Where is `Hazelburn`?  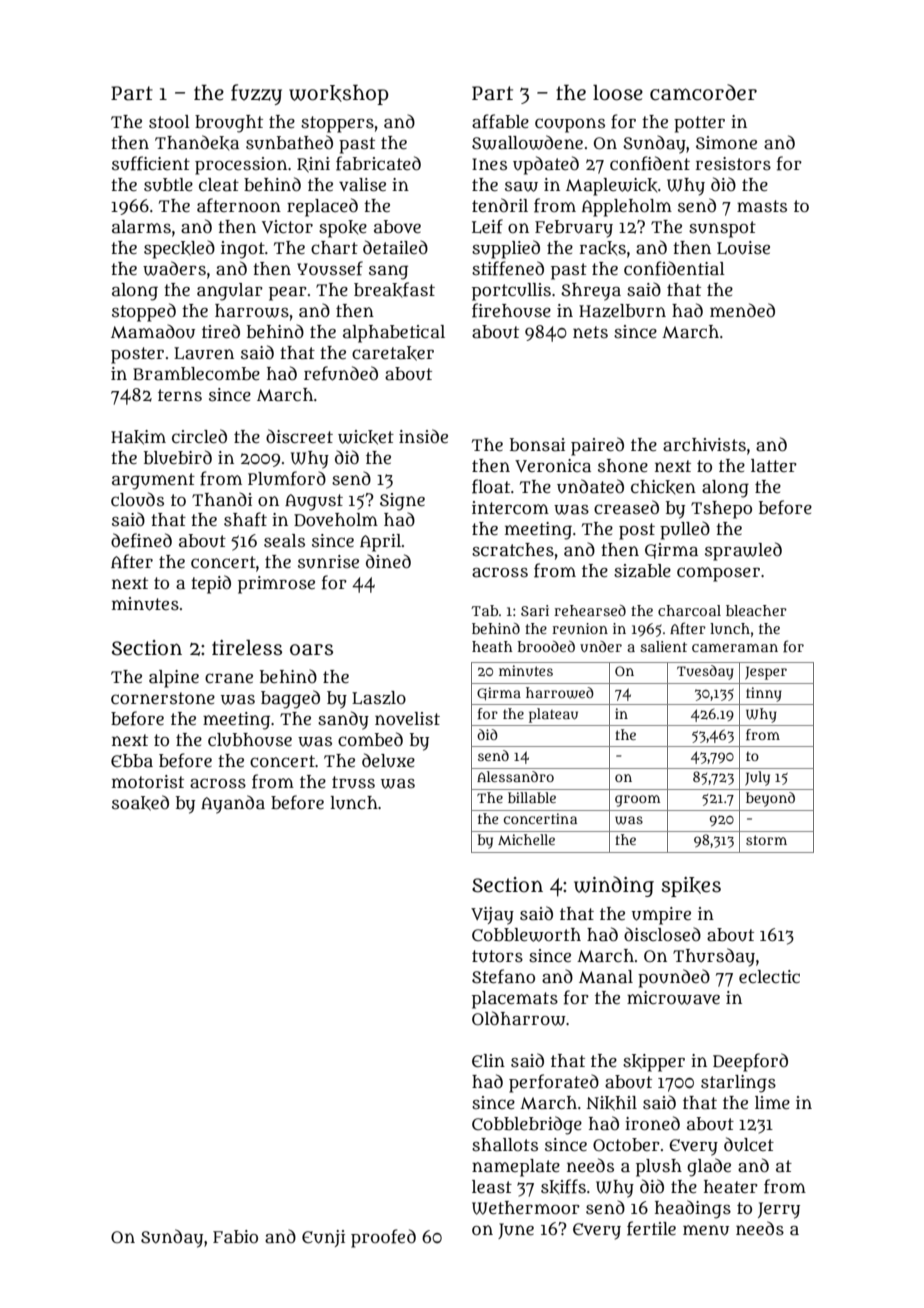 Hazelburn is located at coordinates (622, 311).
